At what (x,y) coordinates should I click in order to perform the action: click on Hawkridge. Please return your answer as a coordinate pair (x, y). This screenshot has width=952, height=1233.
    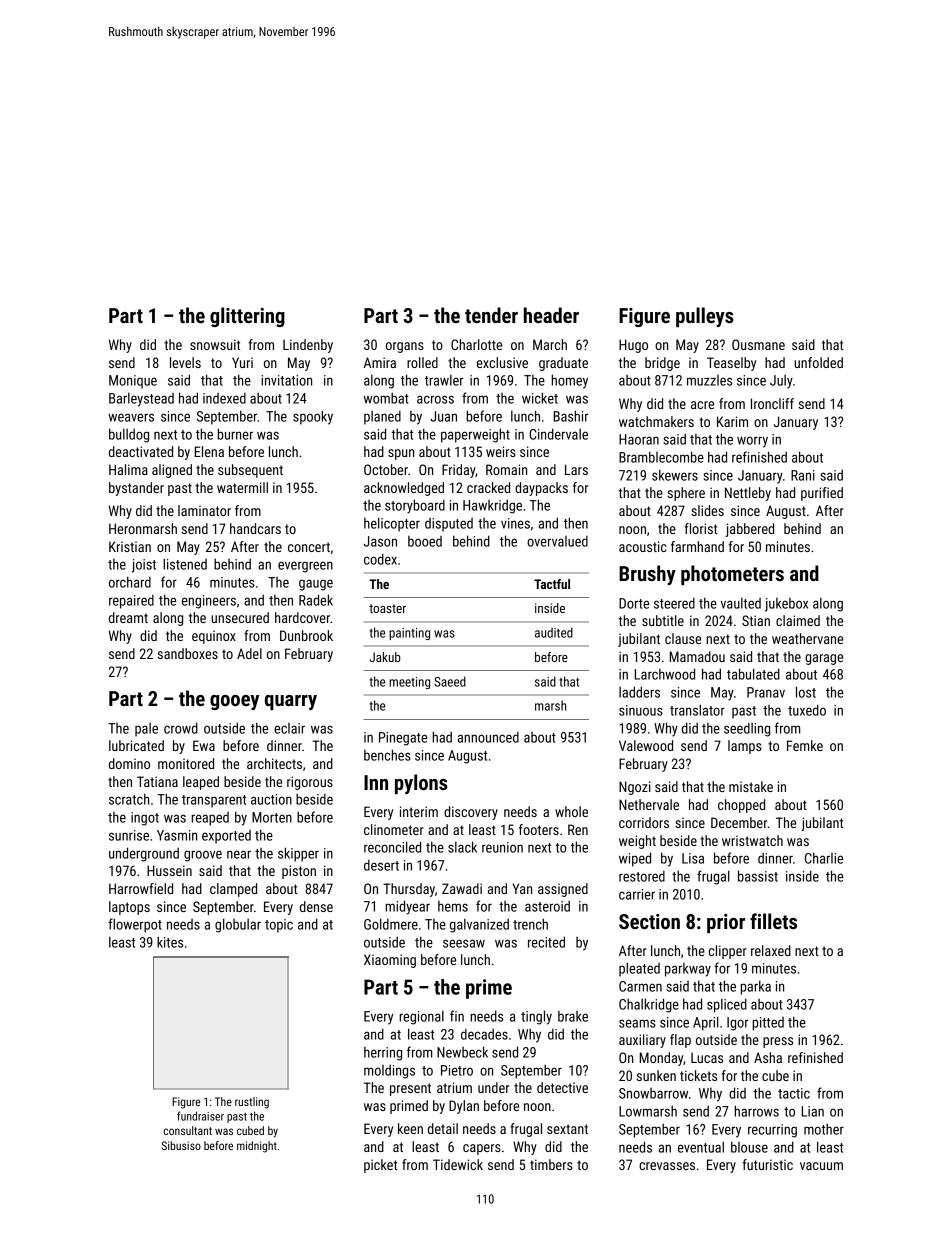
    Looking at the image, I should click on (492, 506).
